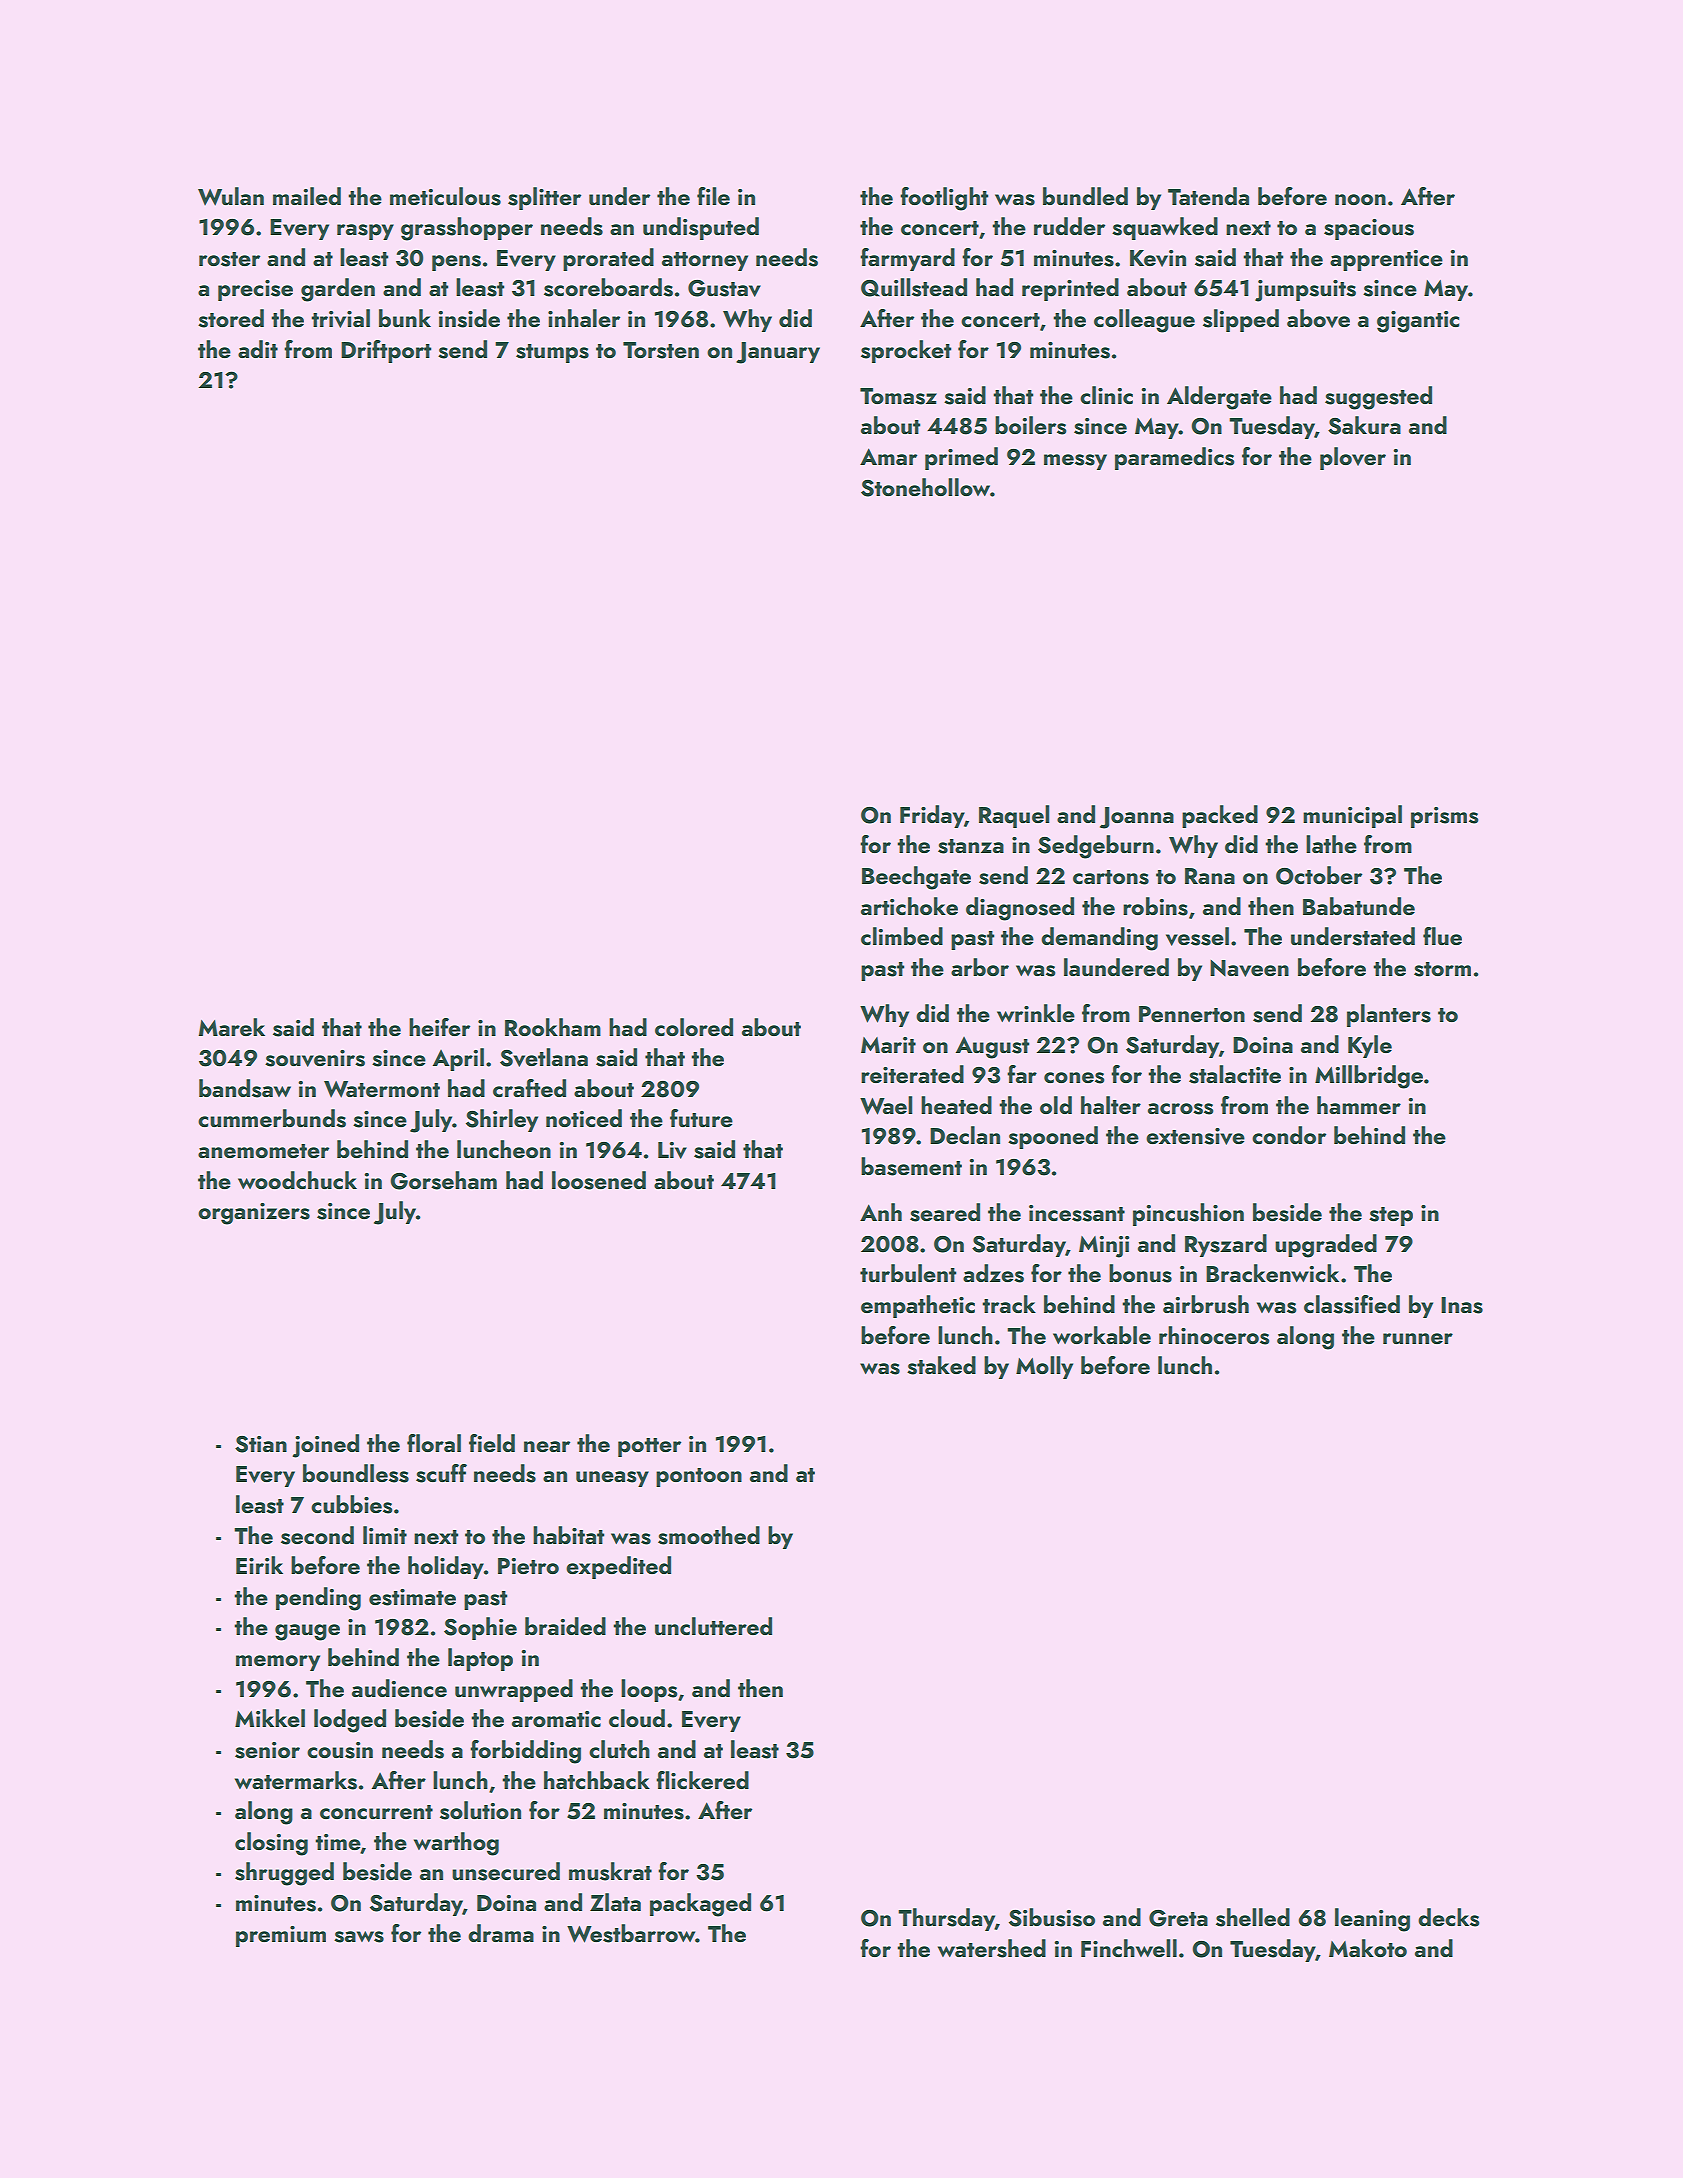  Describe the element at coordinates (553, 1027) in the document. I see `Rookham` at that location.
